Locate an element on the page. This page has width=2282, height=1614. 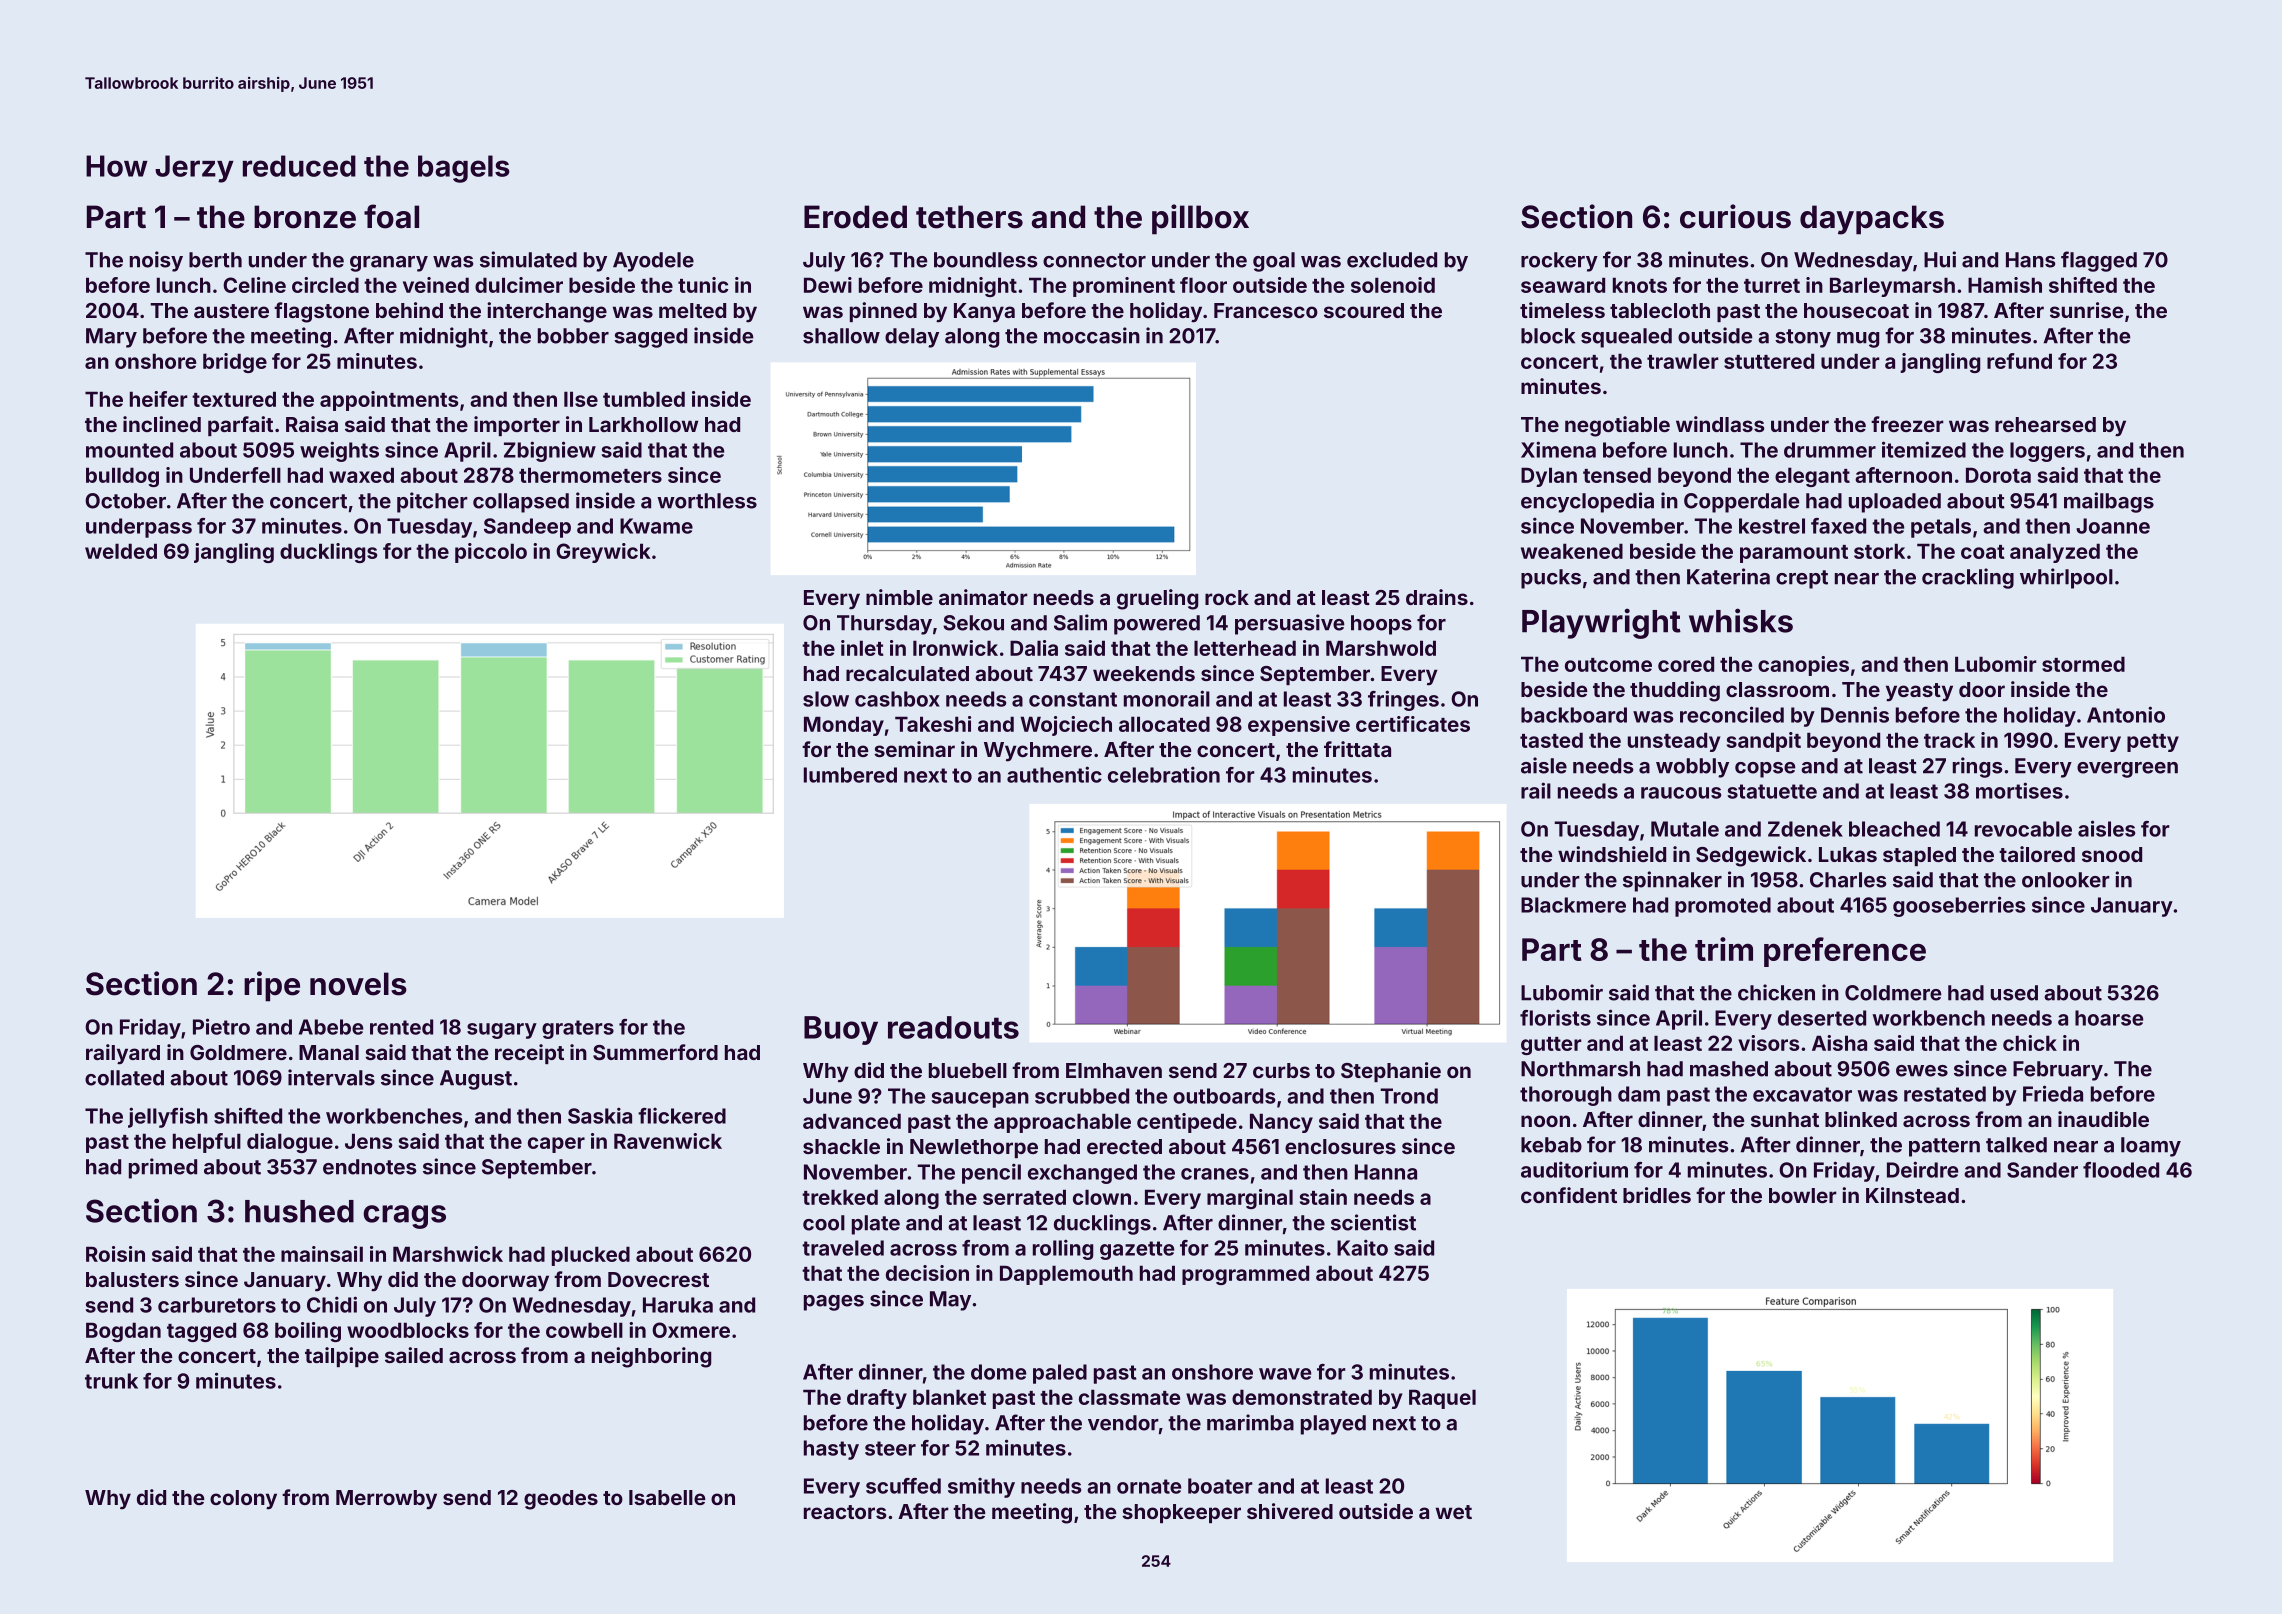
dome is located at coordinates (998, 1372).
